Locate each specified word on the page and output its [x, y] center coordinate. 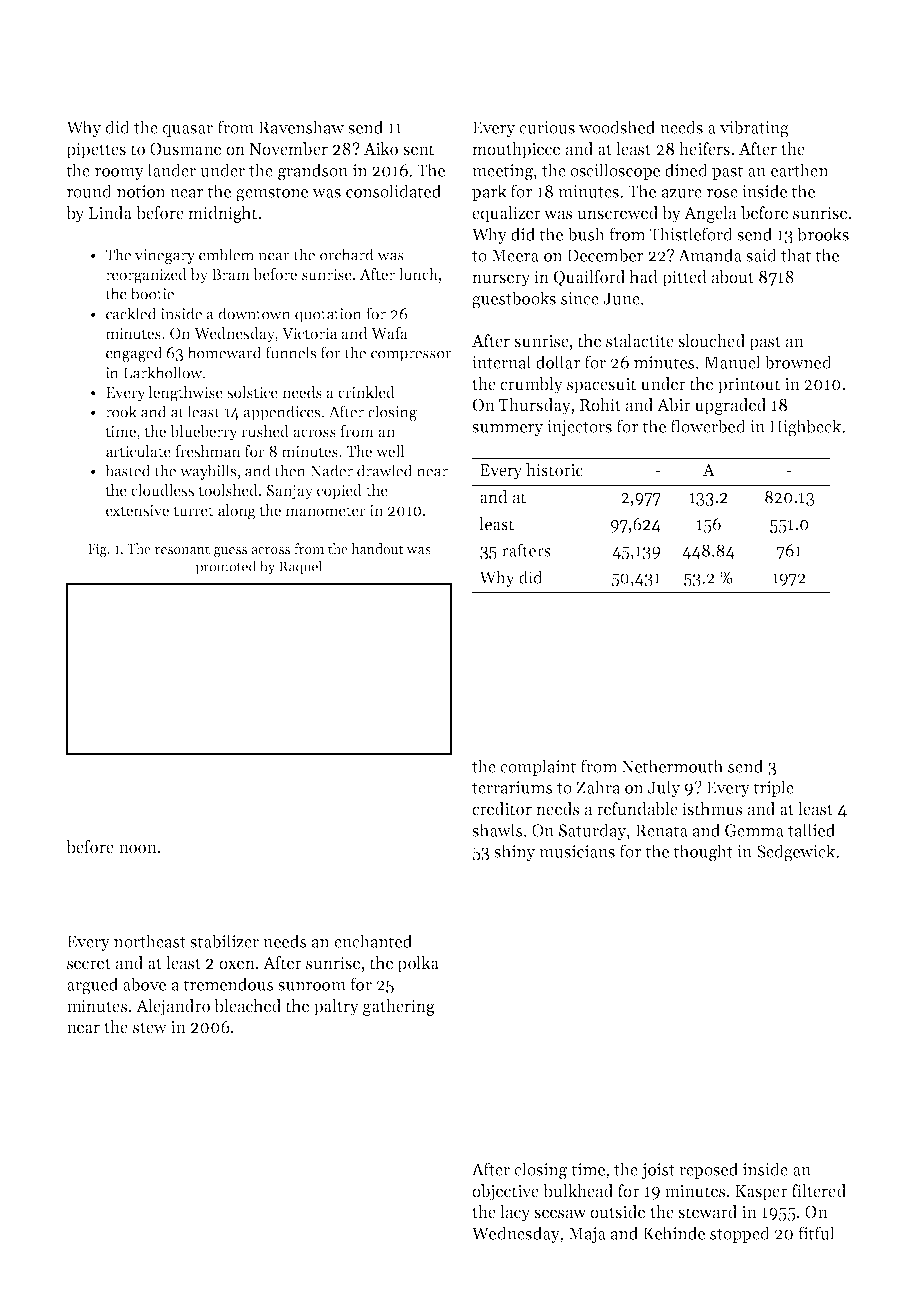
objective [505, 1192]
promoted [226, 567]
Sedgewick [796, 853]
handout [377, 548]
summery [507, 430]
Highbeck [805, 428]
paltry [336, 1007]
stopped [740, 1234]
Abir [674, 405]
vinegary [164, 256]
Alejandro [173, 1007]
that [796, 255]
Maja [587, 1235]
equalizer [506, 214]
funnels [291, 352]
